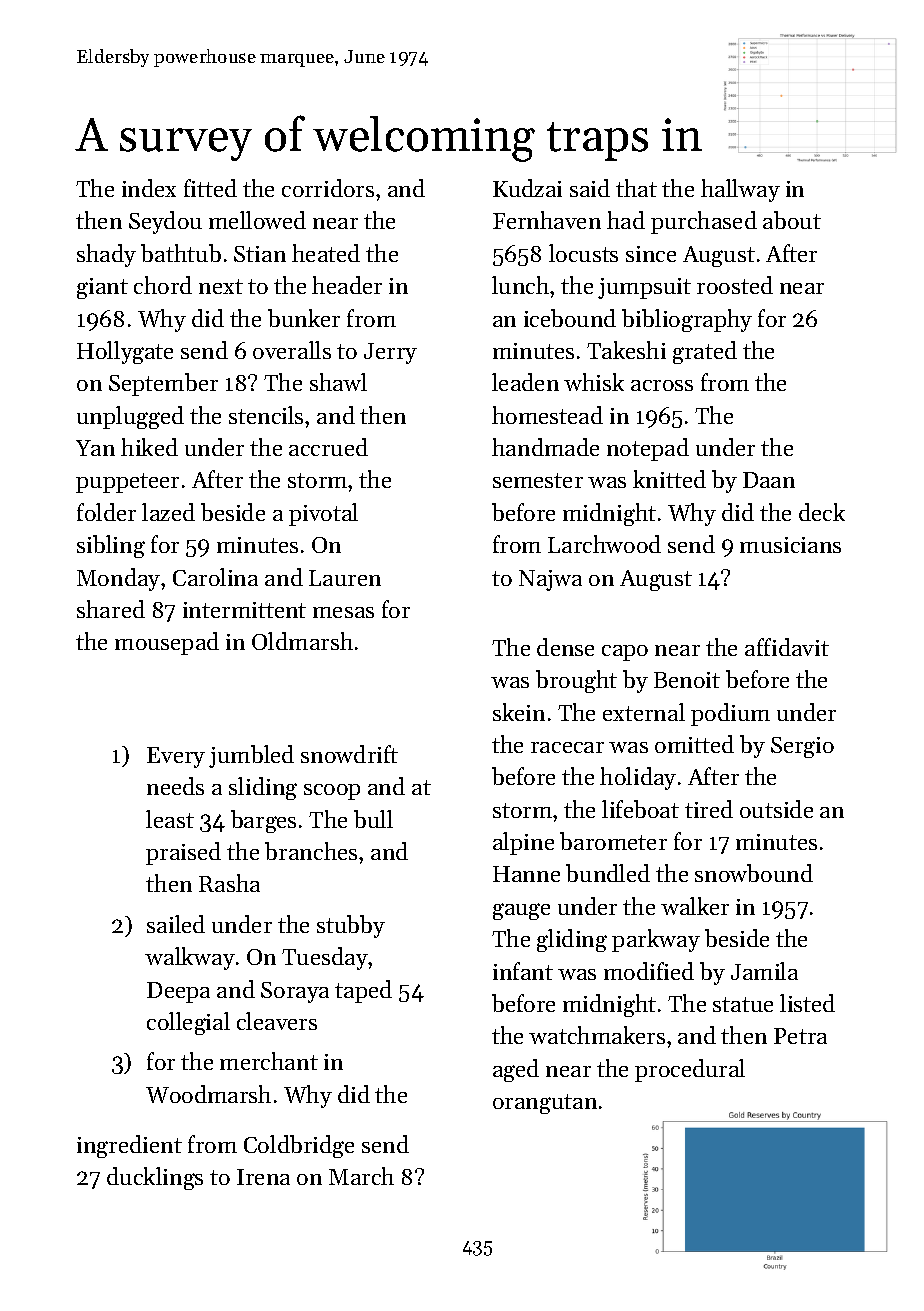  Describe the element at coordinates (155, 1178) in the image. I see `ducklings` at that location.
